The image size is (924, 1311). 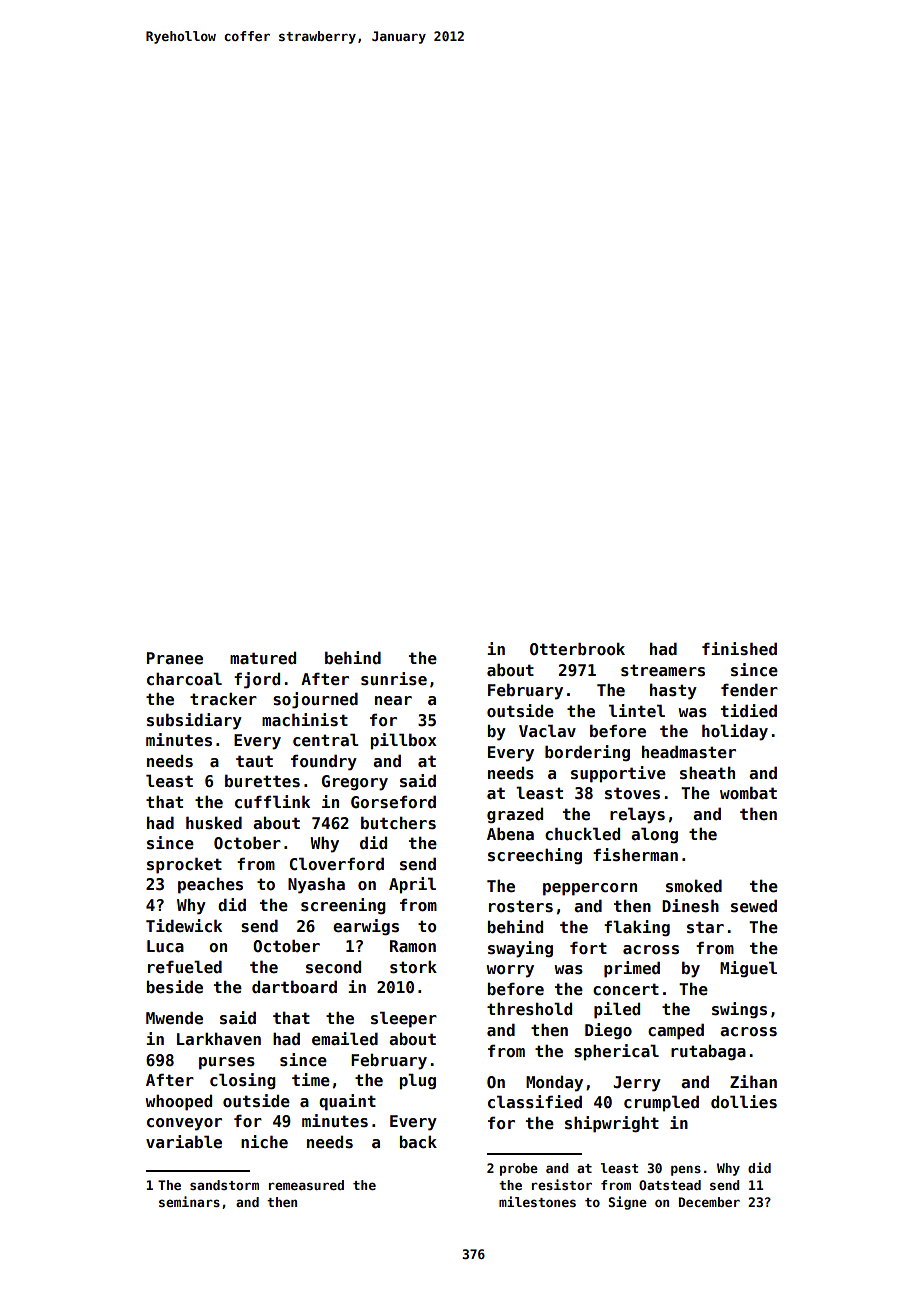 What do you see at coordinates (707, 773) in the screenshot?
I see `sheath` at bounding box center [707, 773].
